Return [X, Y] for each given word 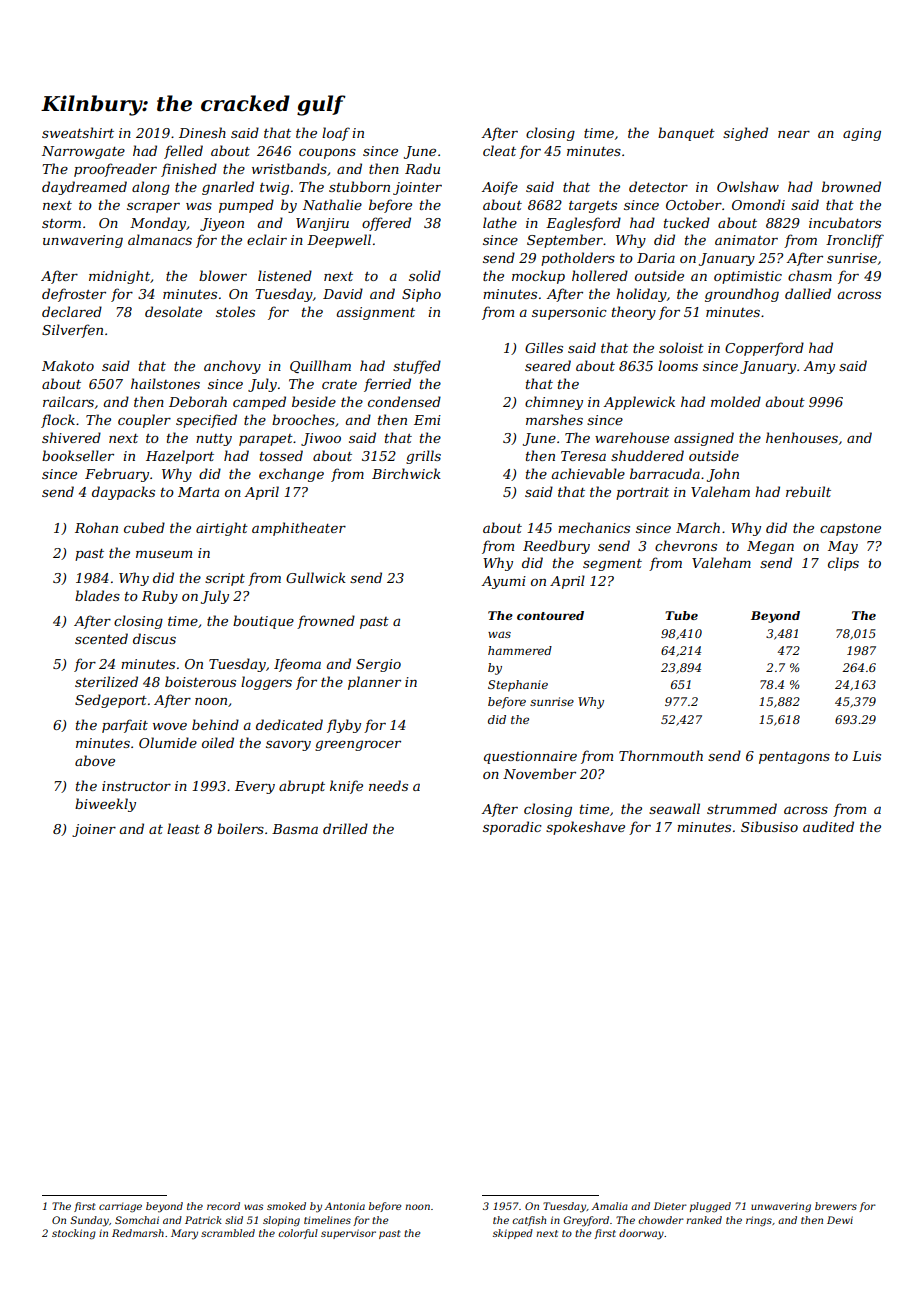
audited [828, 826]
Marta [198, 492]
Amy [819, 367]
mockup [538, 277]
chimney [554, 403]
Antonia [345, 1206]
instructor [136, 786]
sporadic [512, 828]
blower [223, 275]
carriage [120, 1207]
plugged [710, 1207]
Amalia [610, 1206]
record [223, 1206]
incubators [845, 222]
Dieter [670, 1206]
